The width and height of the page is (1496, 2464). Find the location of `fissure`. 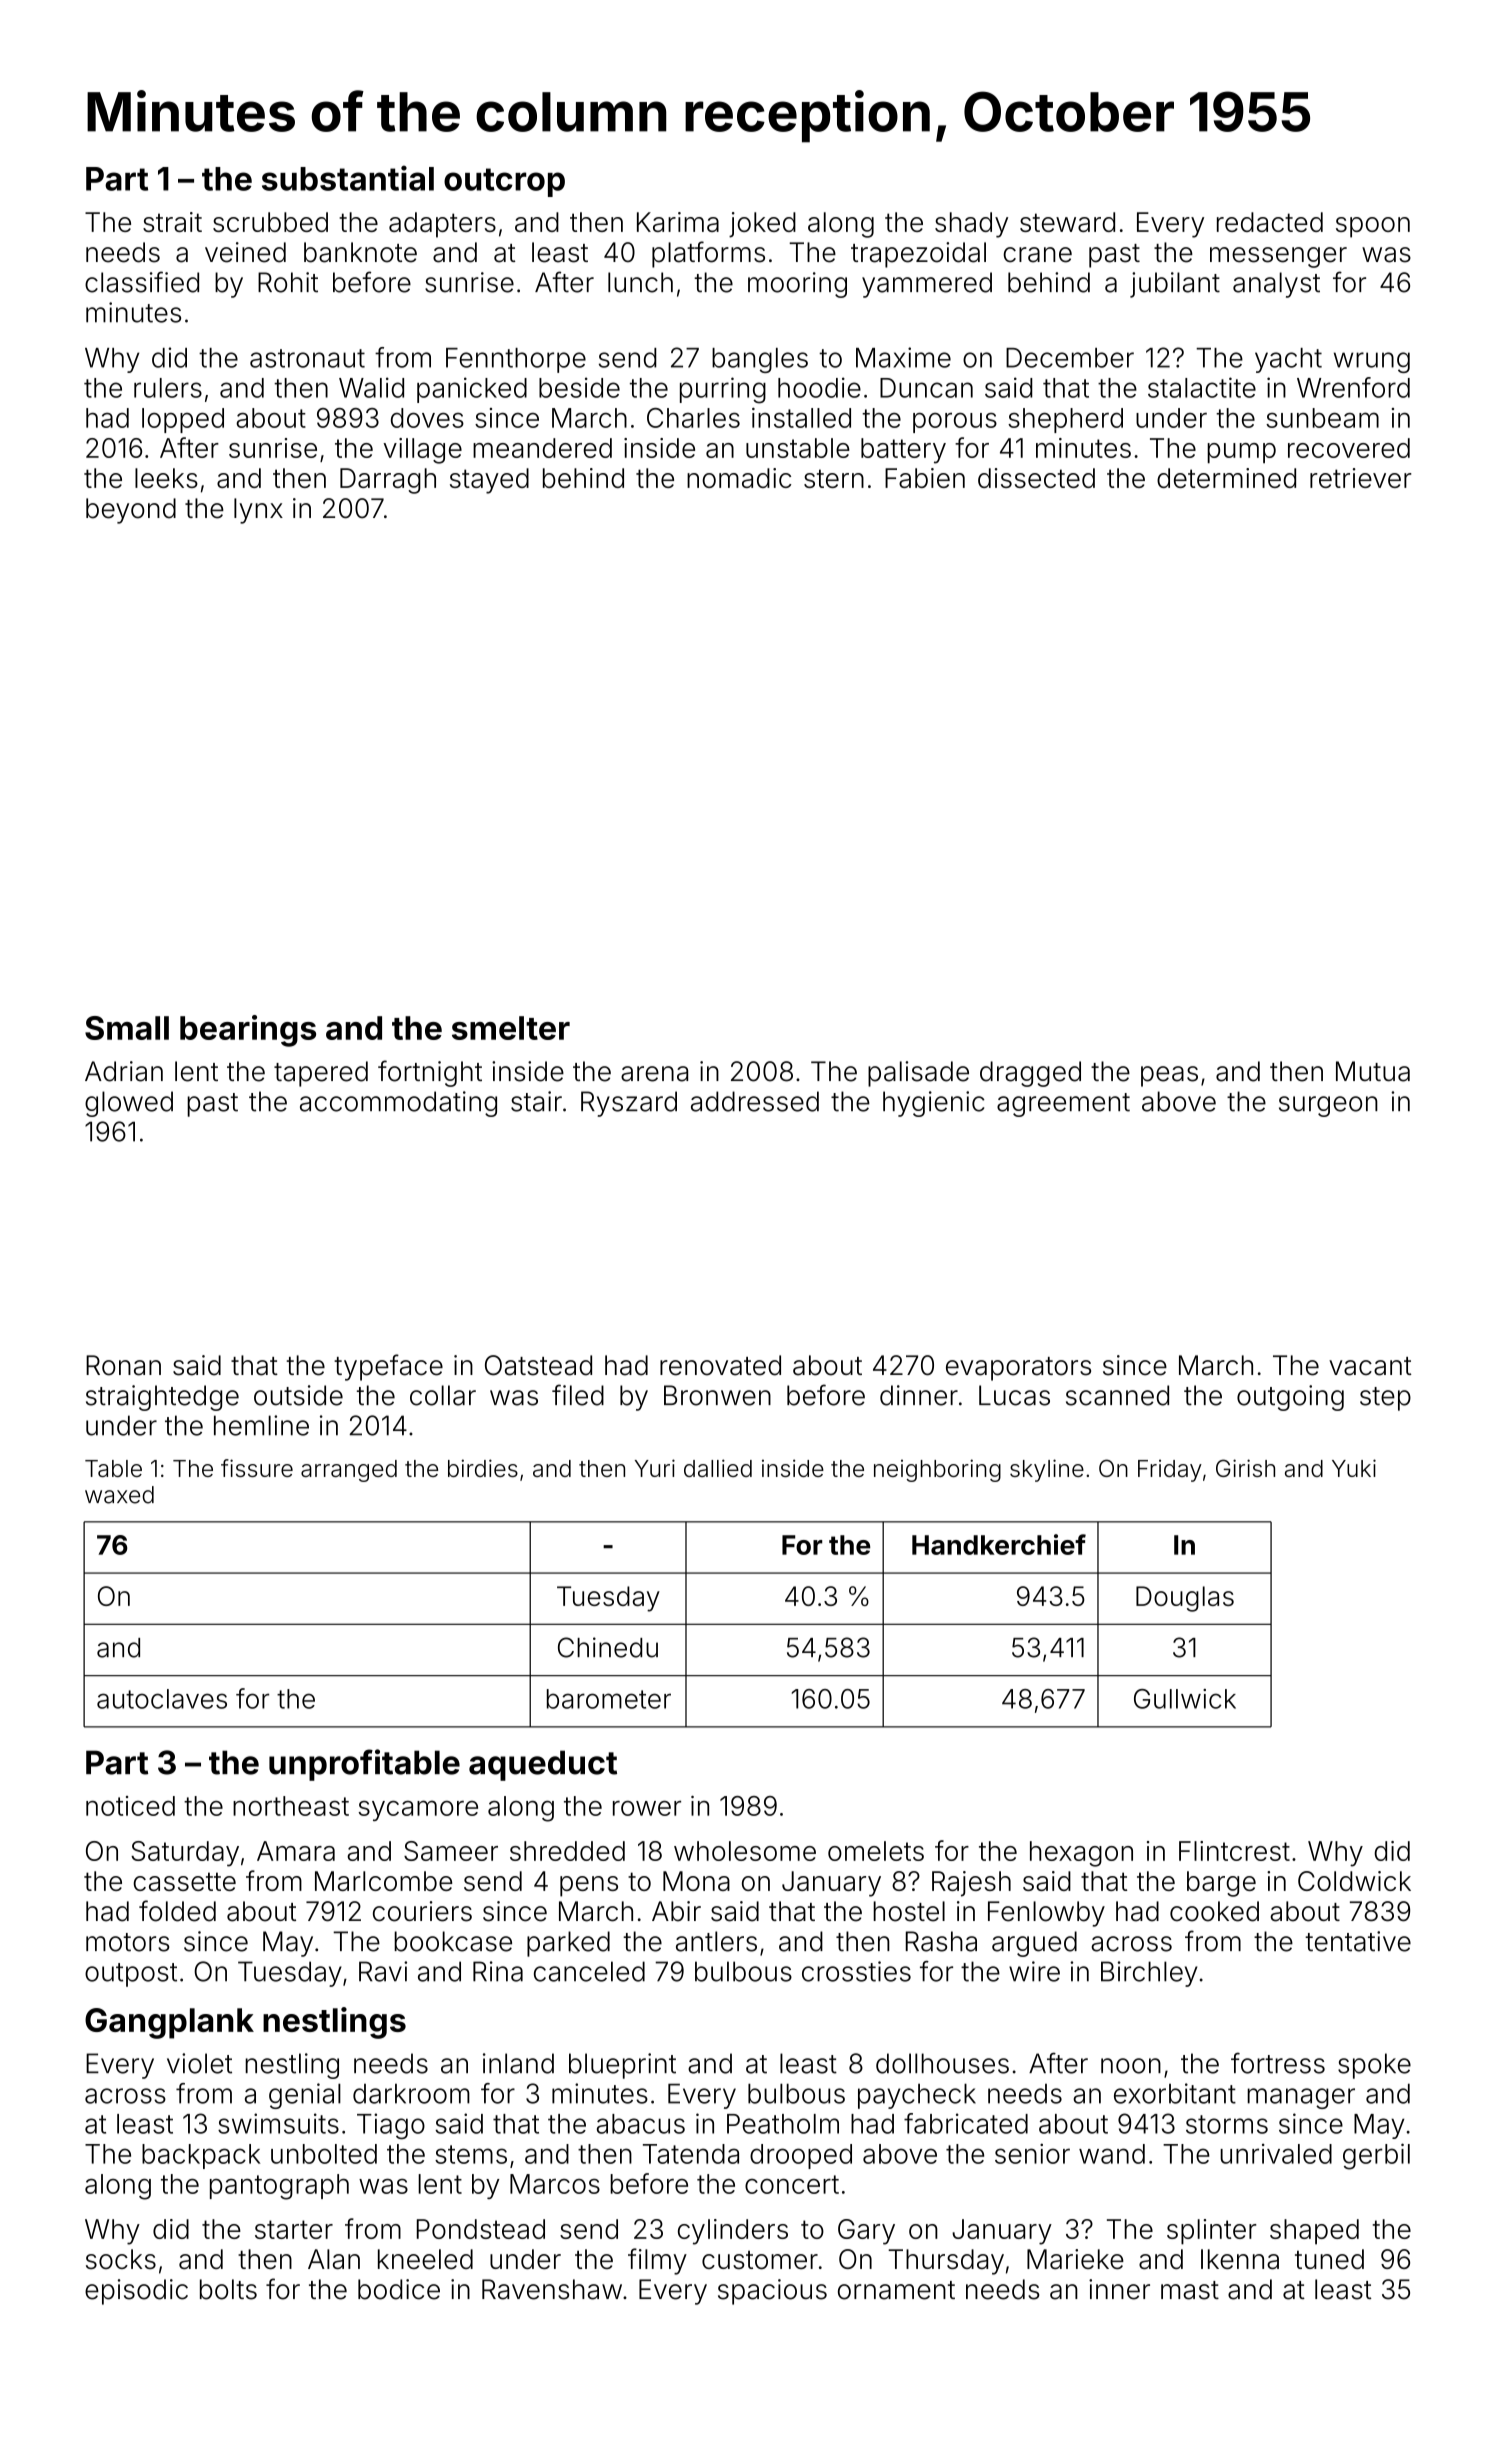

fissure is located at coordinates (257, 1468).
